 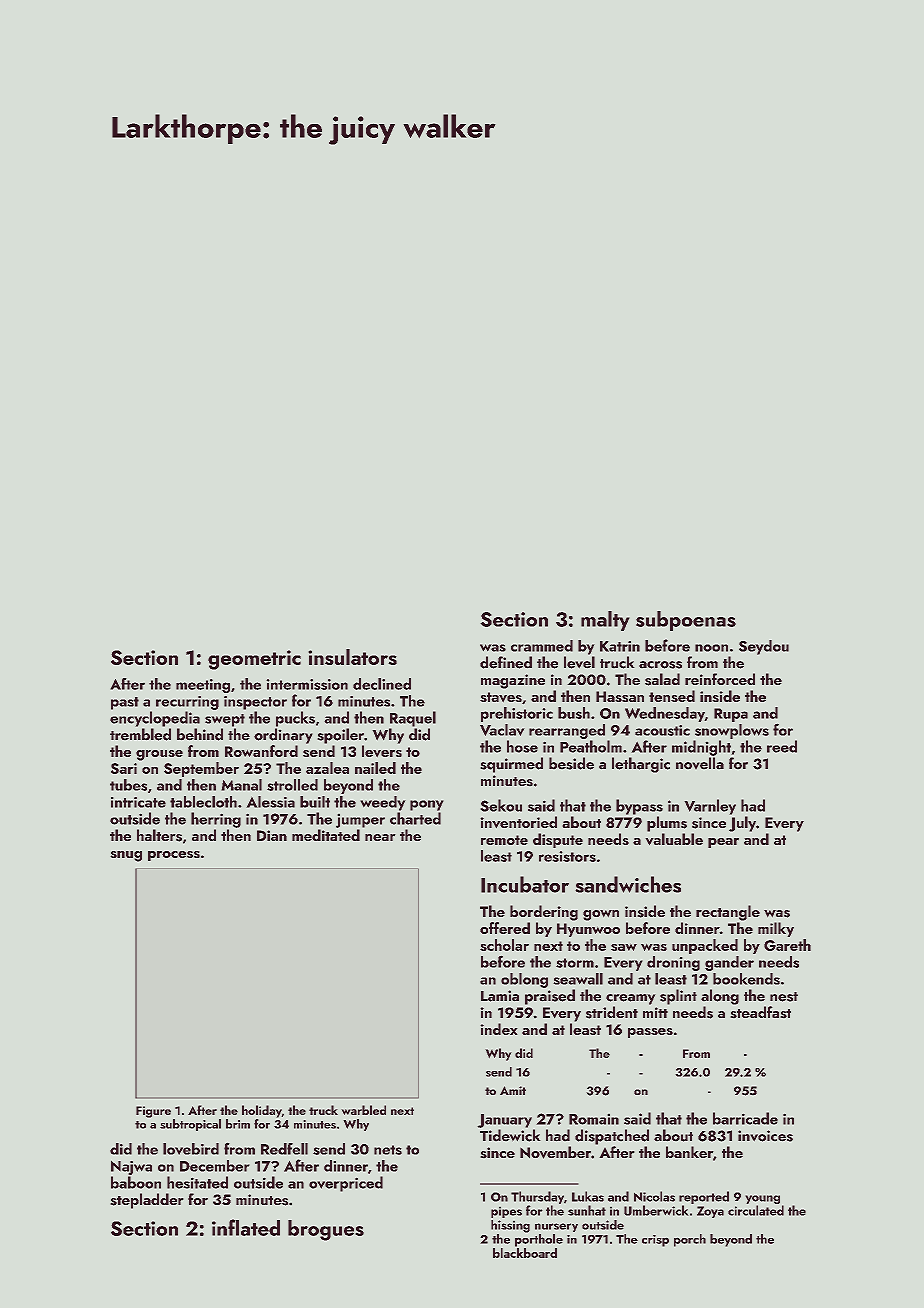 I want to click on geometric, so click(x=254, y=660).
